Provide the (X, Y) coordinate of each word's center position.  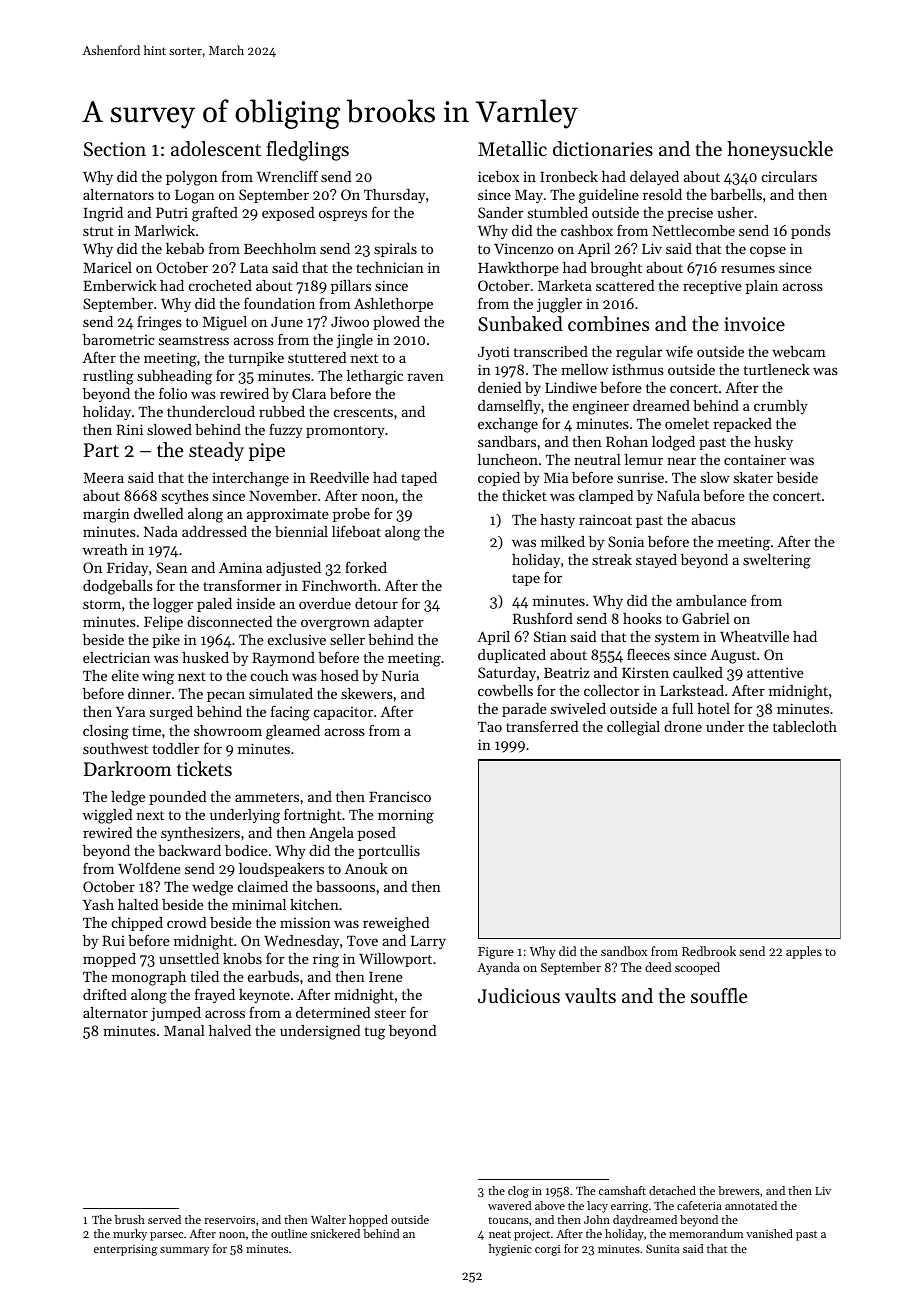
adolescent (216, 148)
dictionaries (603, 148)
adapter (399, 623)
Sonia (626, 541)
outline (289, 1233)
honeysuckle (780, 150)
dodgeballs (118, 587)
